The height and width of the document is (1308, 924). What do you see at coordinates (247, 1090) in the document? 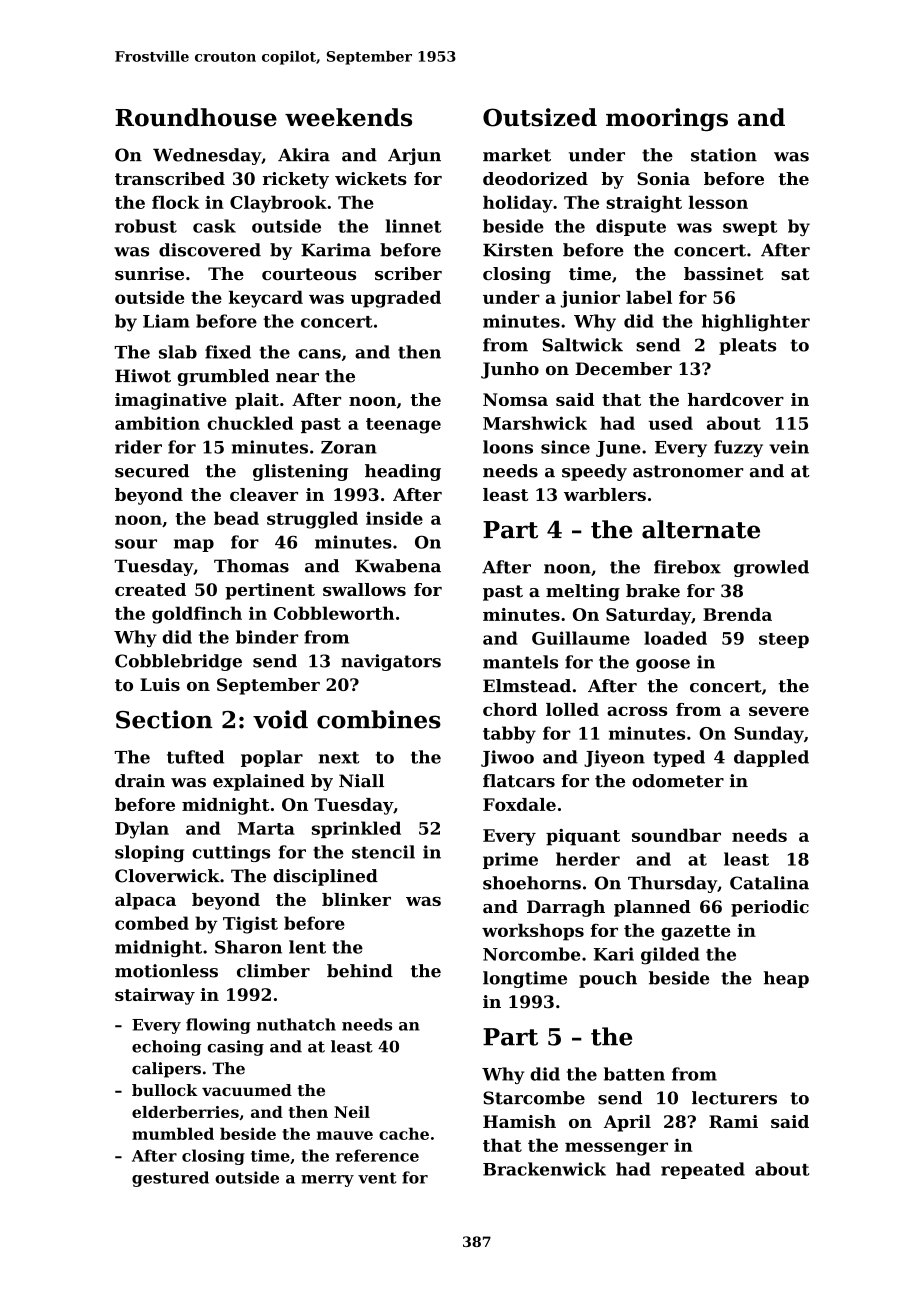
I see `vacuumed` at bounding box center [247, 1090].
